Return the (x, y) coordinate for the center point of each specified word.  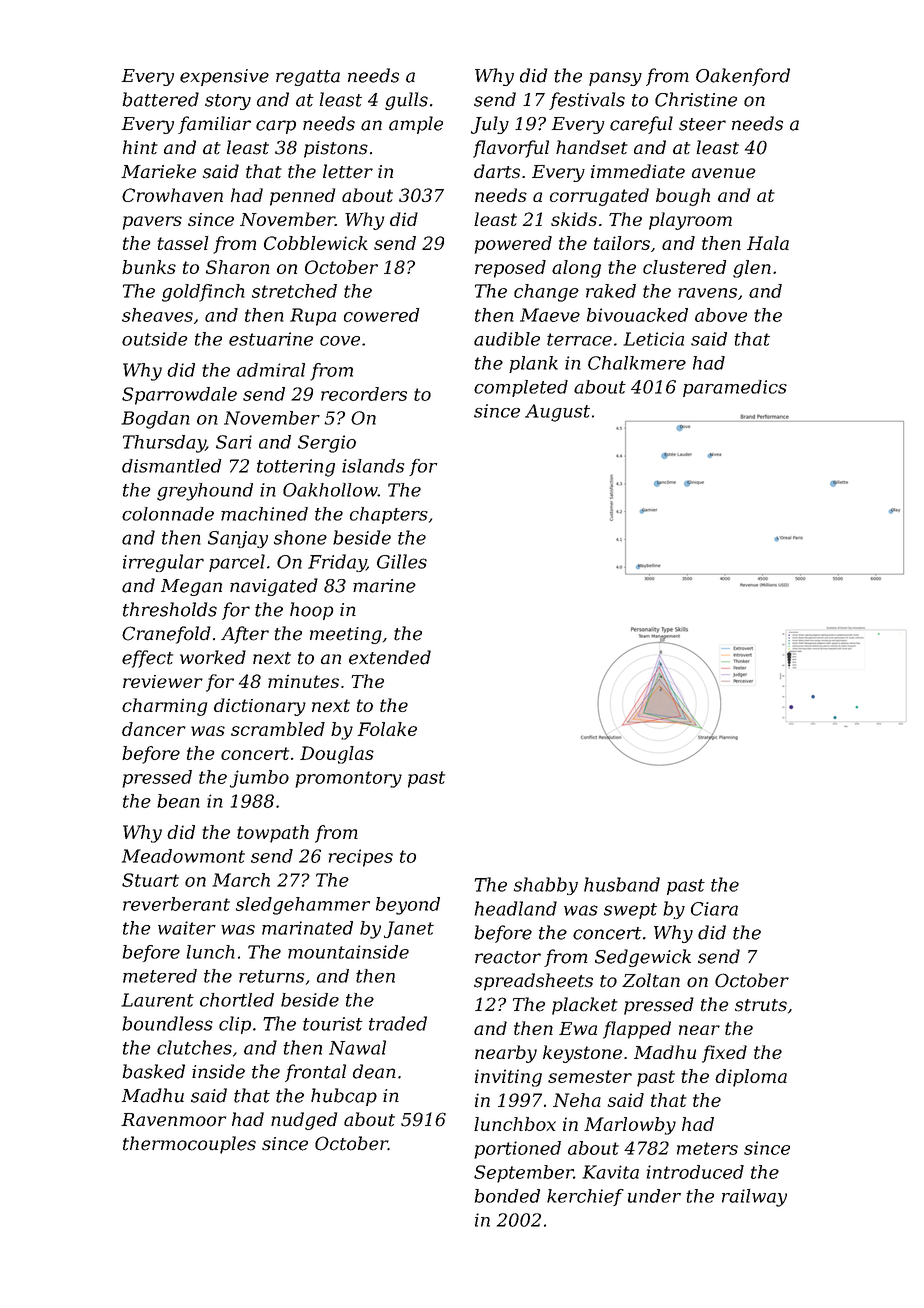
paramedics (735, 388)
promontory (348, 779)
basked (154, 1071)
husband (622, 884)
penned (302, 197)
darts (497, 171)
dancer (154, 729)
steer (702, 124)
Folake (387, 729)
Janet (409, 929)
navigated (274, 587)
